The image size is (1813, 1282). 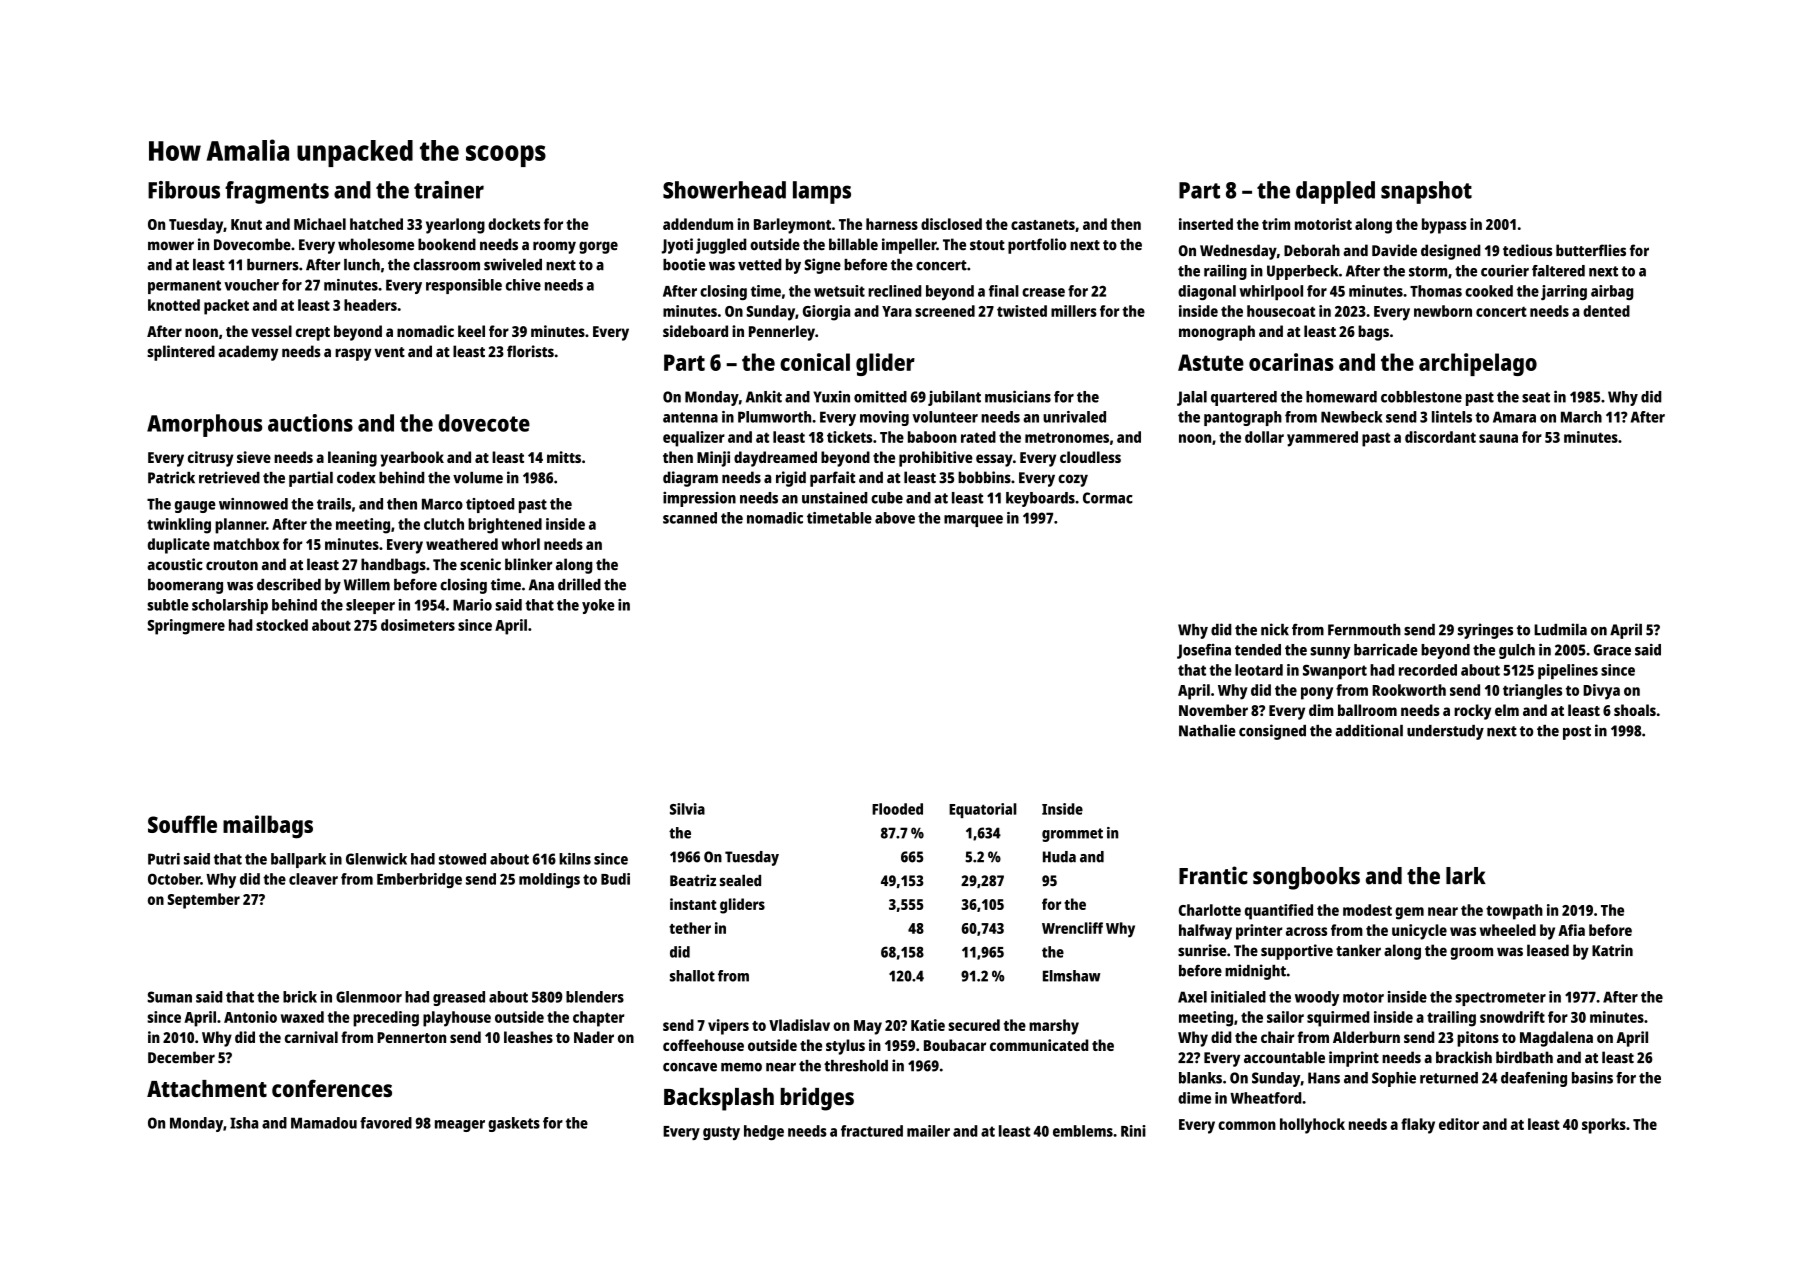 What do you see at coordinates (1612, 950) in the page?
I see `Katrin` at bounding box center [1612, 950].
